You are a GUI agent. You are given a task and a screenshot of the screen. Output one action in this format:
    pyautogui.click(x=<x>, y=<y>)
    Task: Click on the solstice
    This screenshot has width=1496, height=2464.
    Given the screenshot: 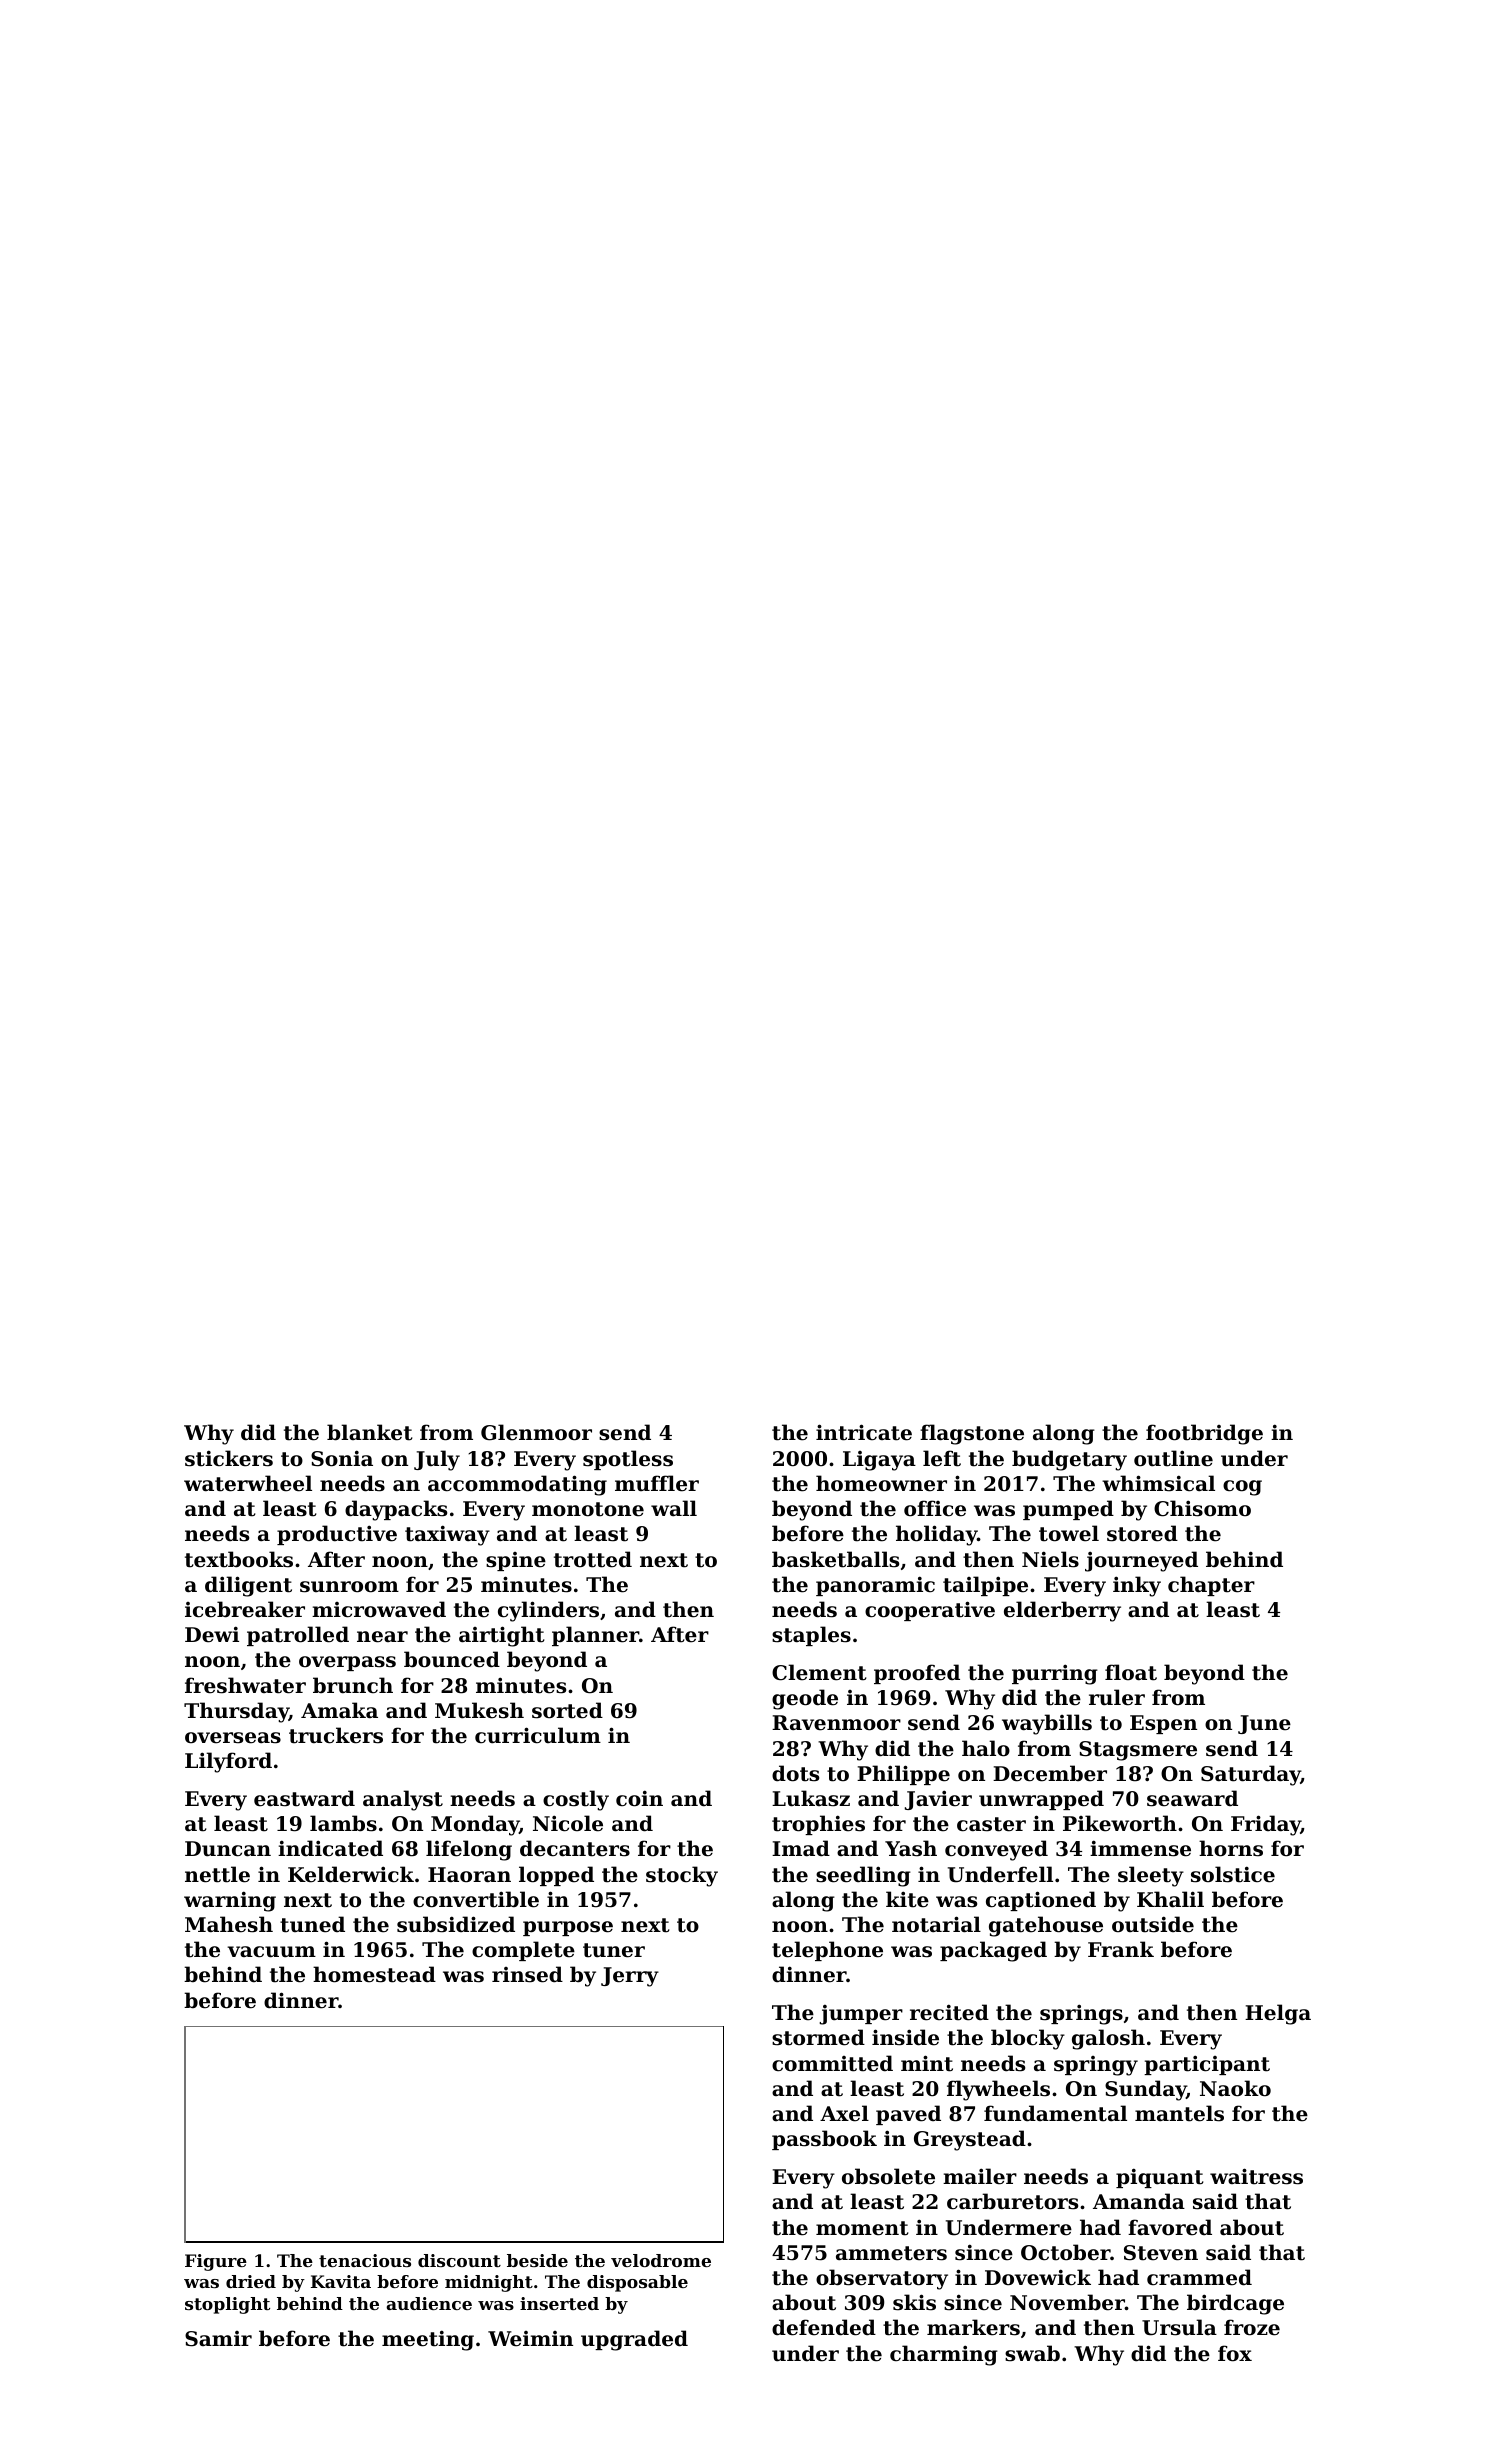 What is the action you would take?
    pyautogui.click(x=1233, y=1874)
